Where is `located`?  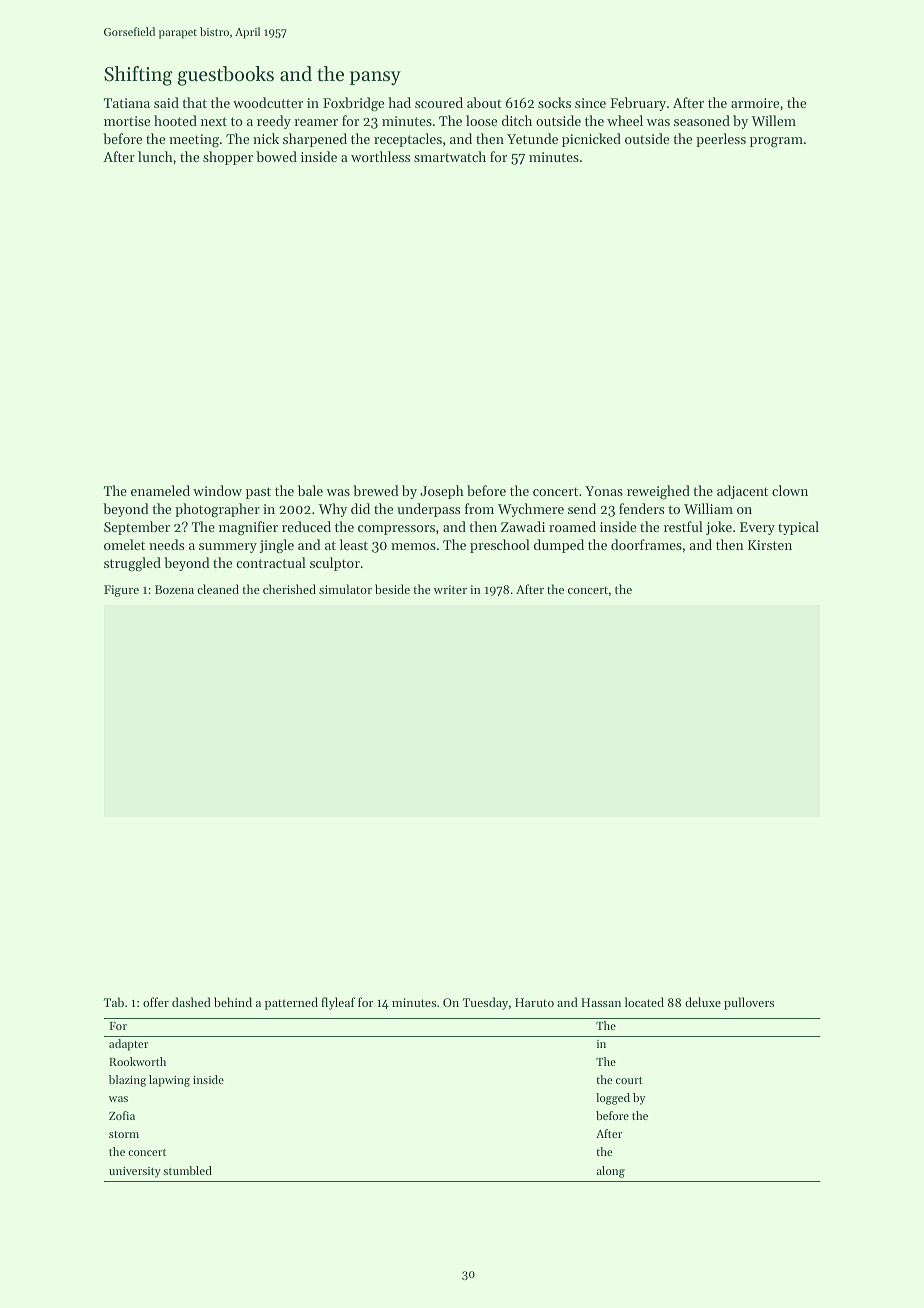 located is located at coordinates (644, 1002).
